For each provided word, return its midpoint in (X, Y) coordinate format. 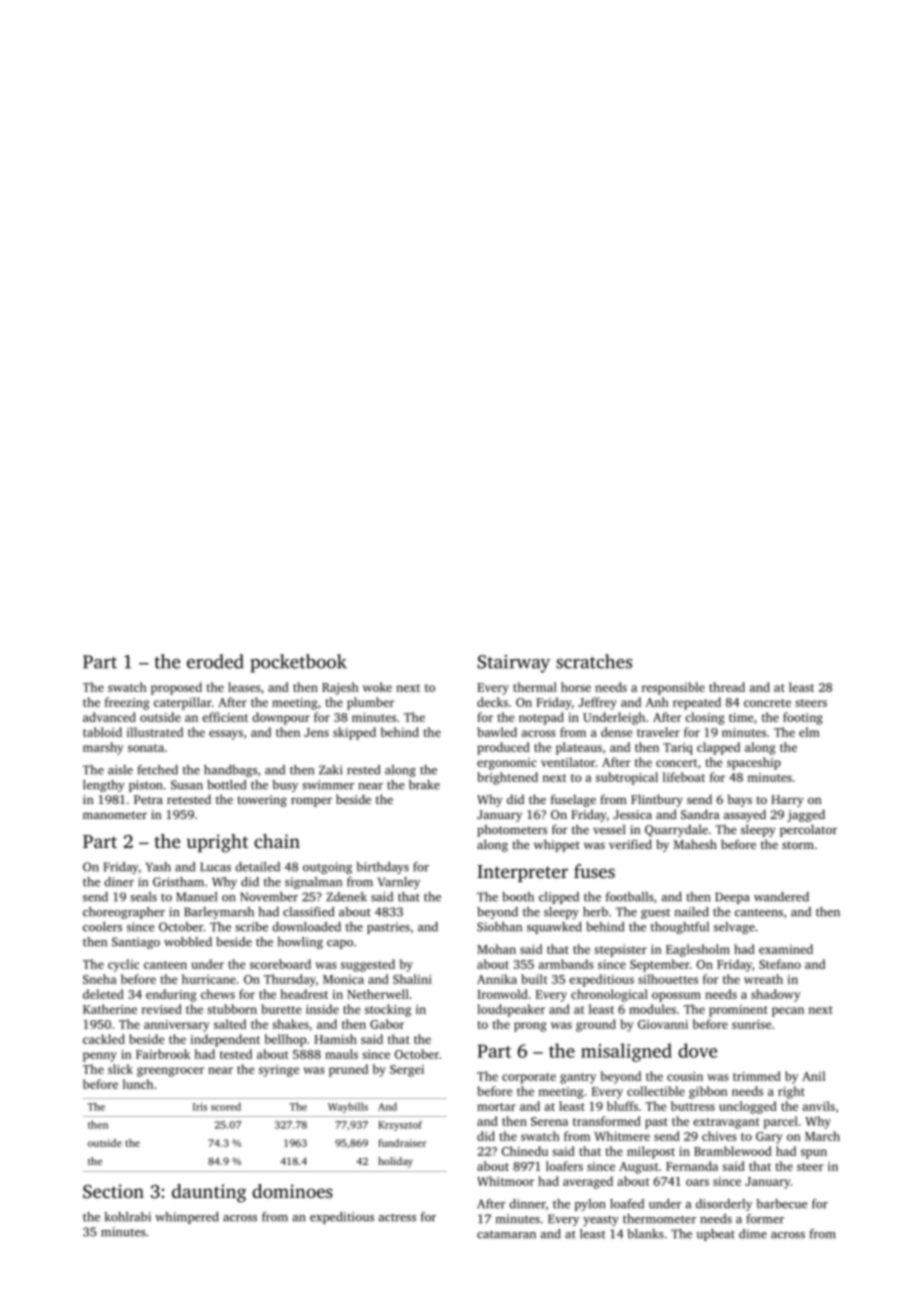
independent (225, 1040)
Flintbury (657, 800)
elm (809, 732)
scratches (594, 661)
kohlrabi (127, 1217)
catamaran (506, 1234)
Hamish (335, 1039)
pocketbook (299, 663)
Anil (813, 1076)
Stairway (513, 664)
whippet (557, 845)
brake (424, 785)
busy (285, 786)
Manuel (196, 897)
